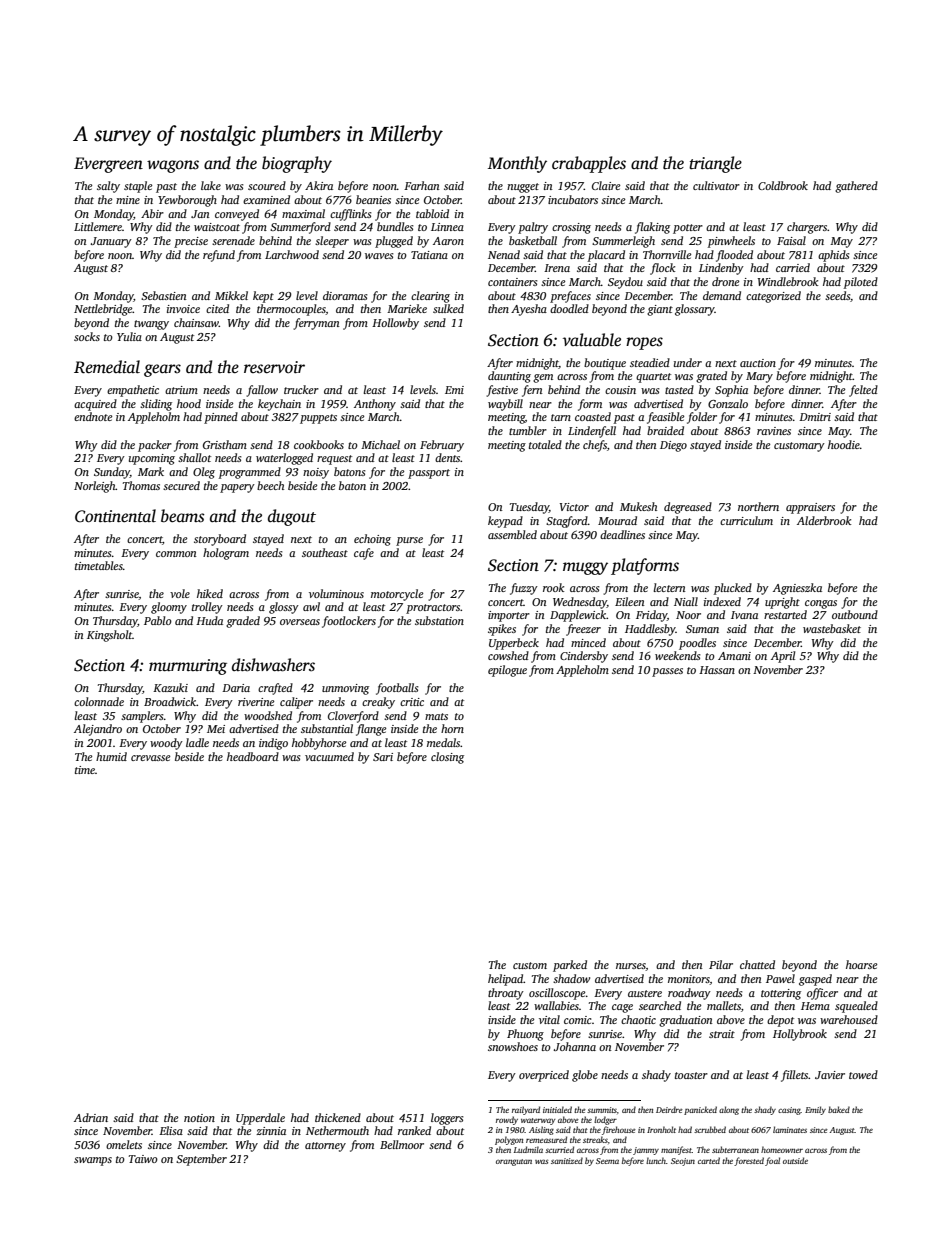 Image resolution: width=952 pixels, height=1233 pixels. I want to click on crevasse, so click(150, 758).
